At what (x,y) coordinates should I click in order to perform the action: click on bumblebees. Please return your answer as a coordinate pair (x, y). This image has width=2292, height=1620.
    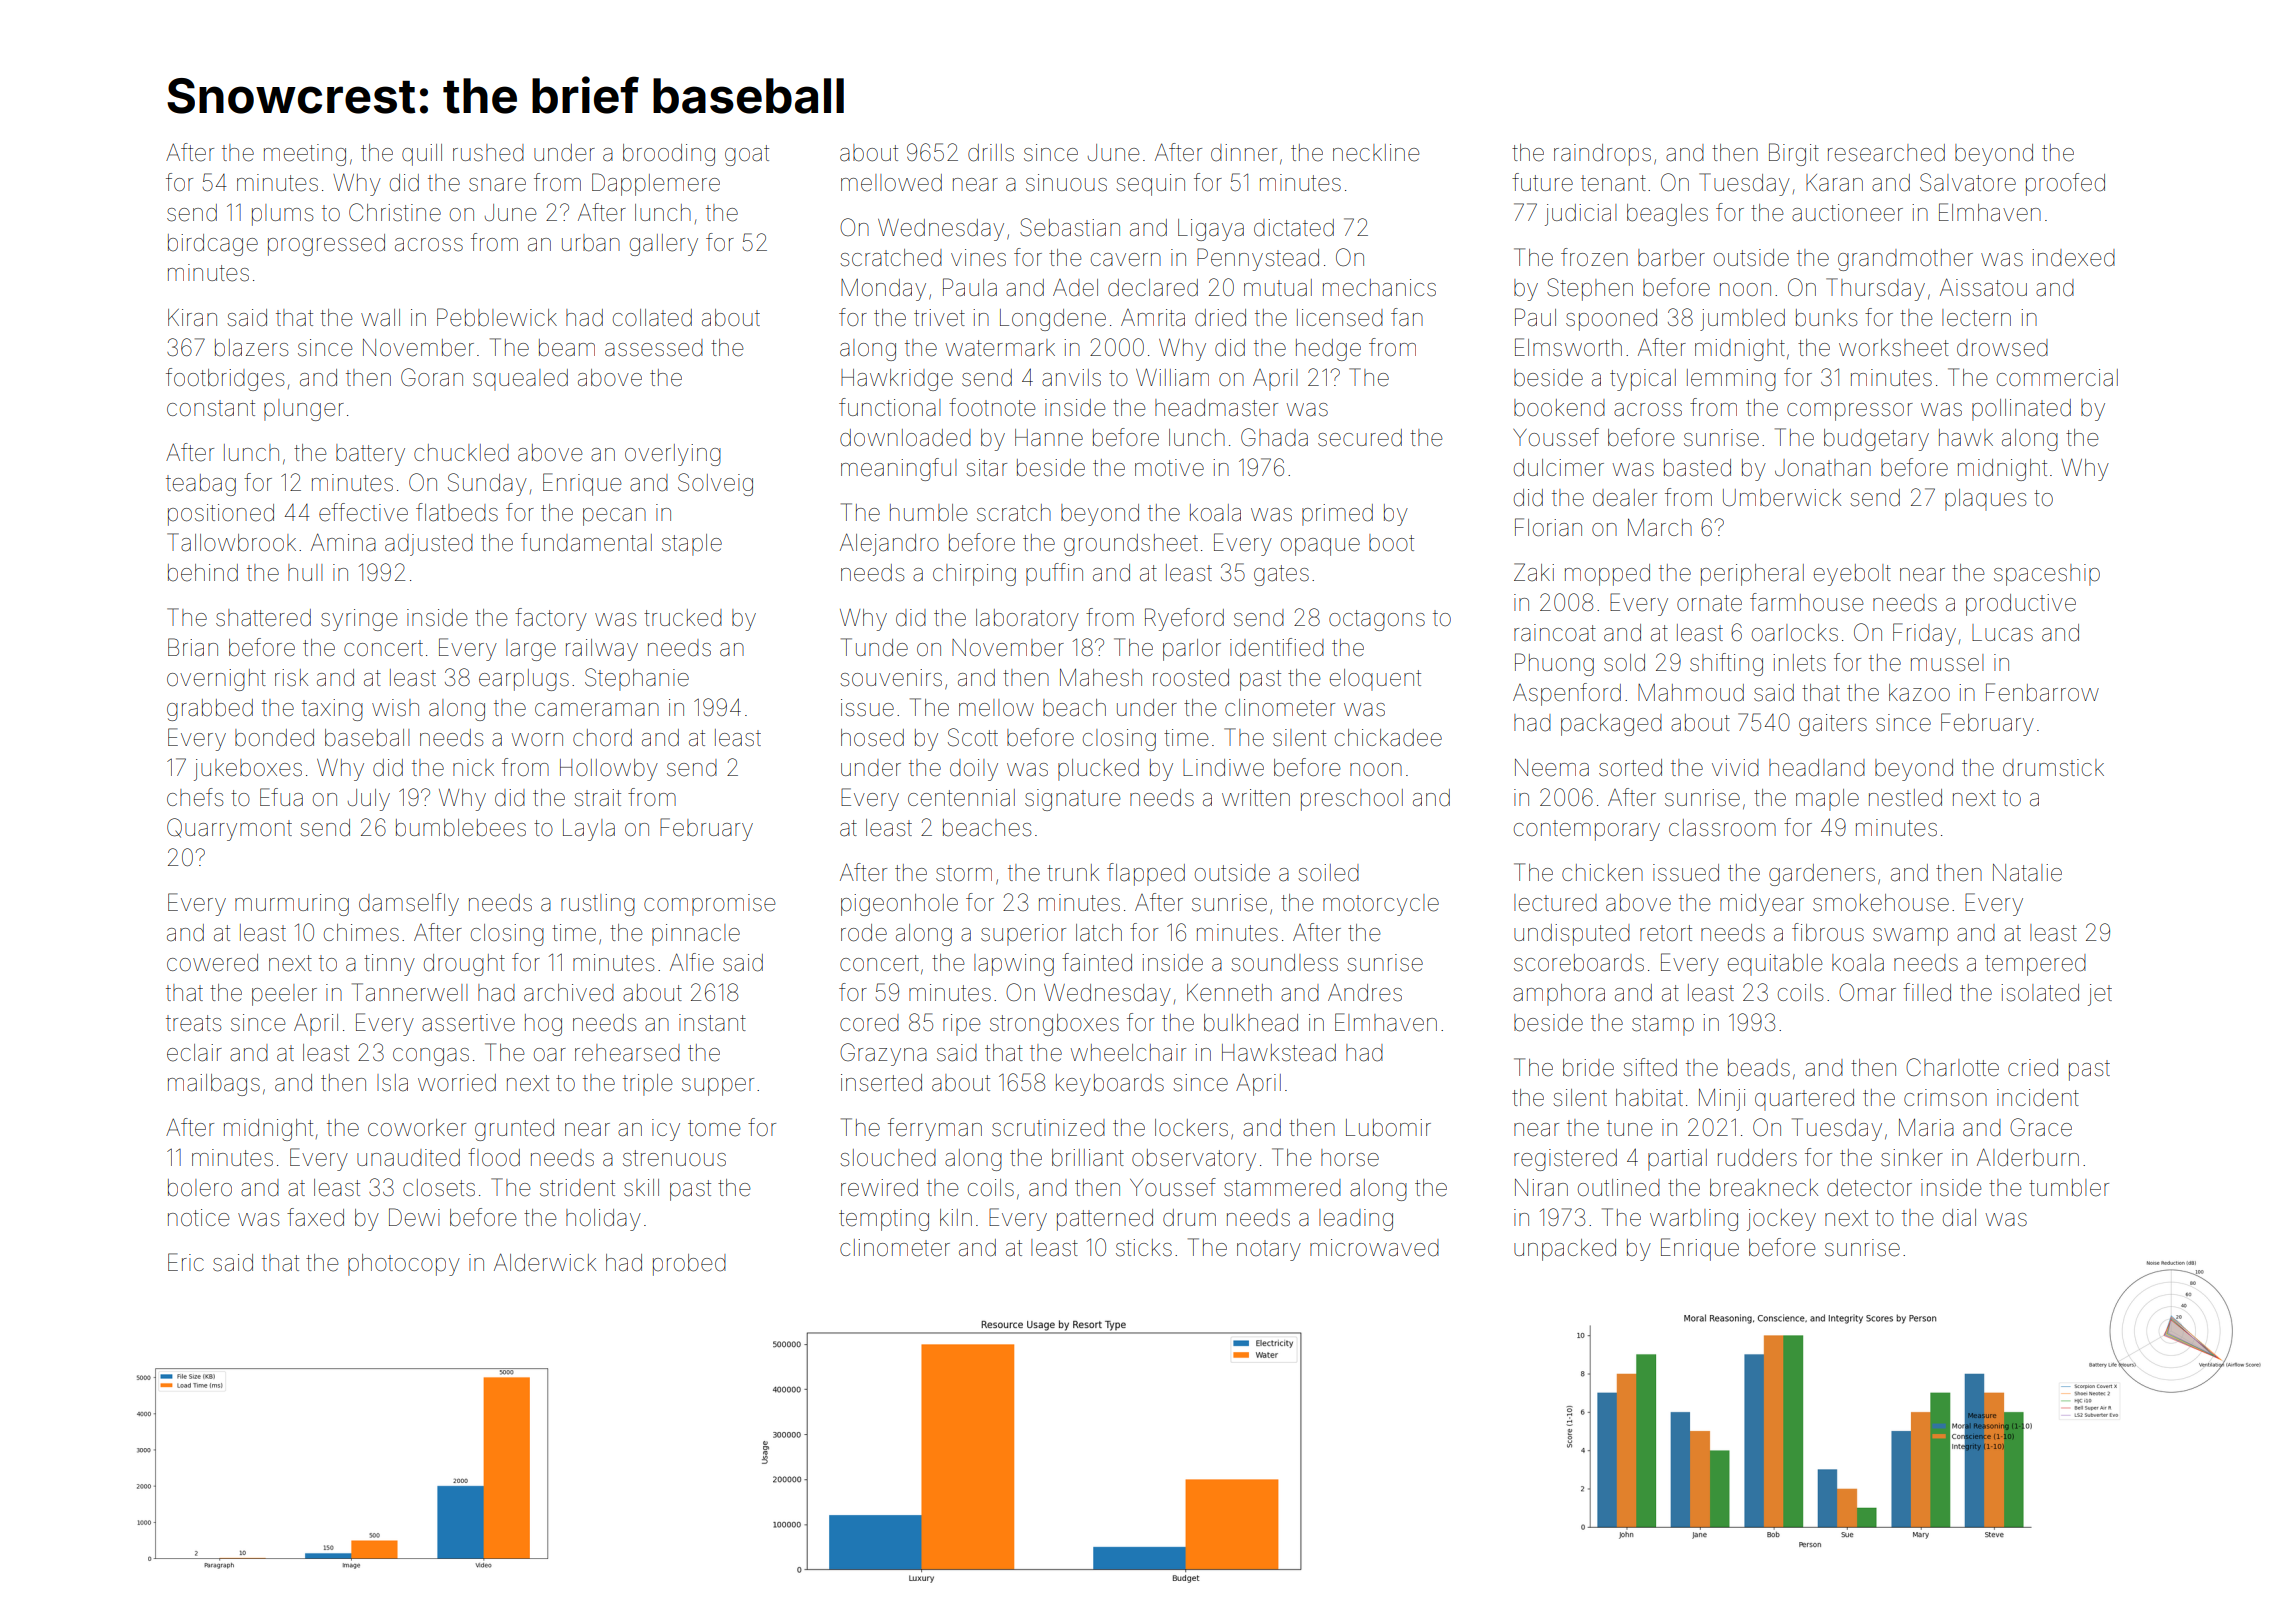
    Looking at the image, I should click on (461, 828).
